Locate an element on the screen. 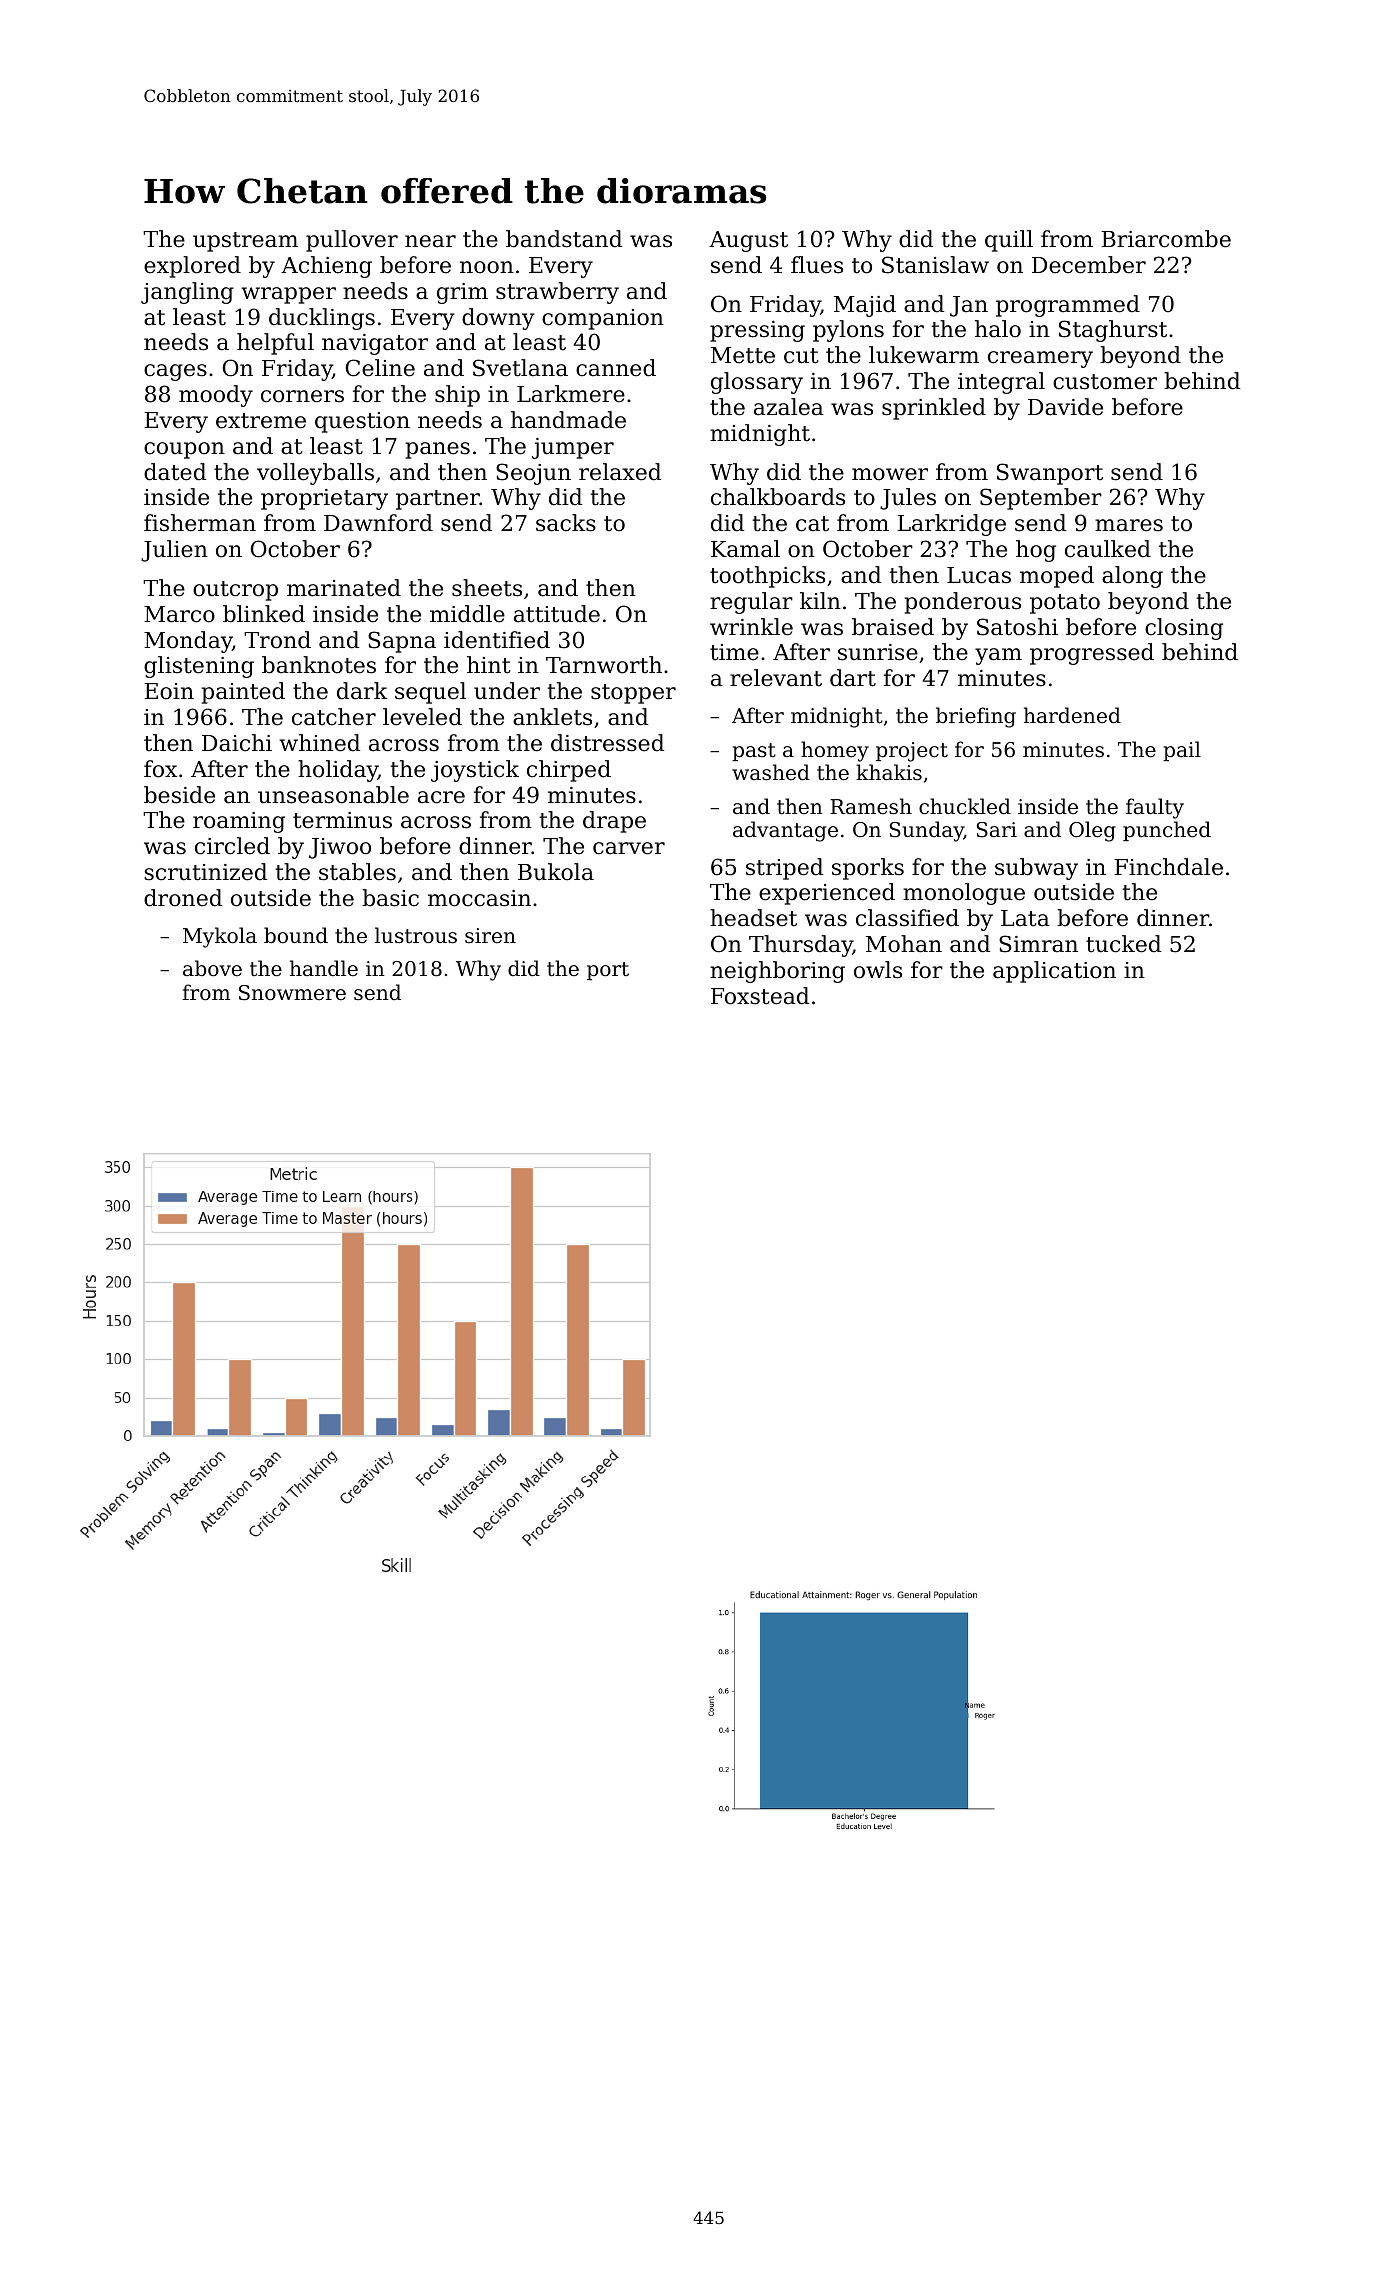  upstream is located at coordinates (245, 242).
